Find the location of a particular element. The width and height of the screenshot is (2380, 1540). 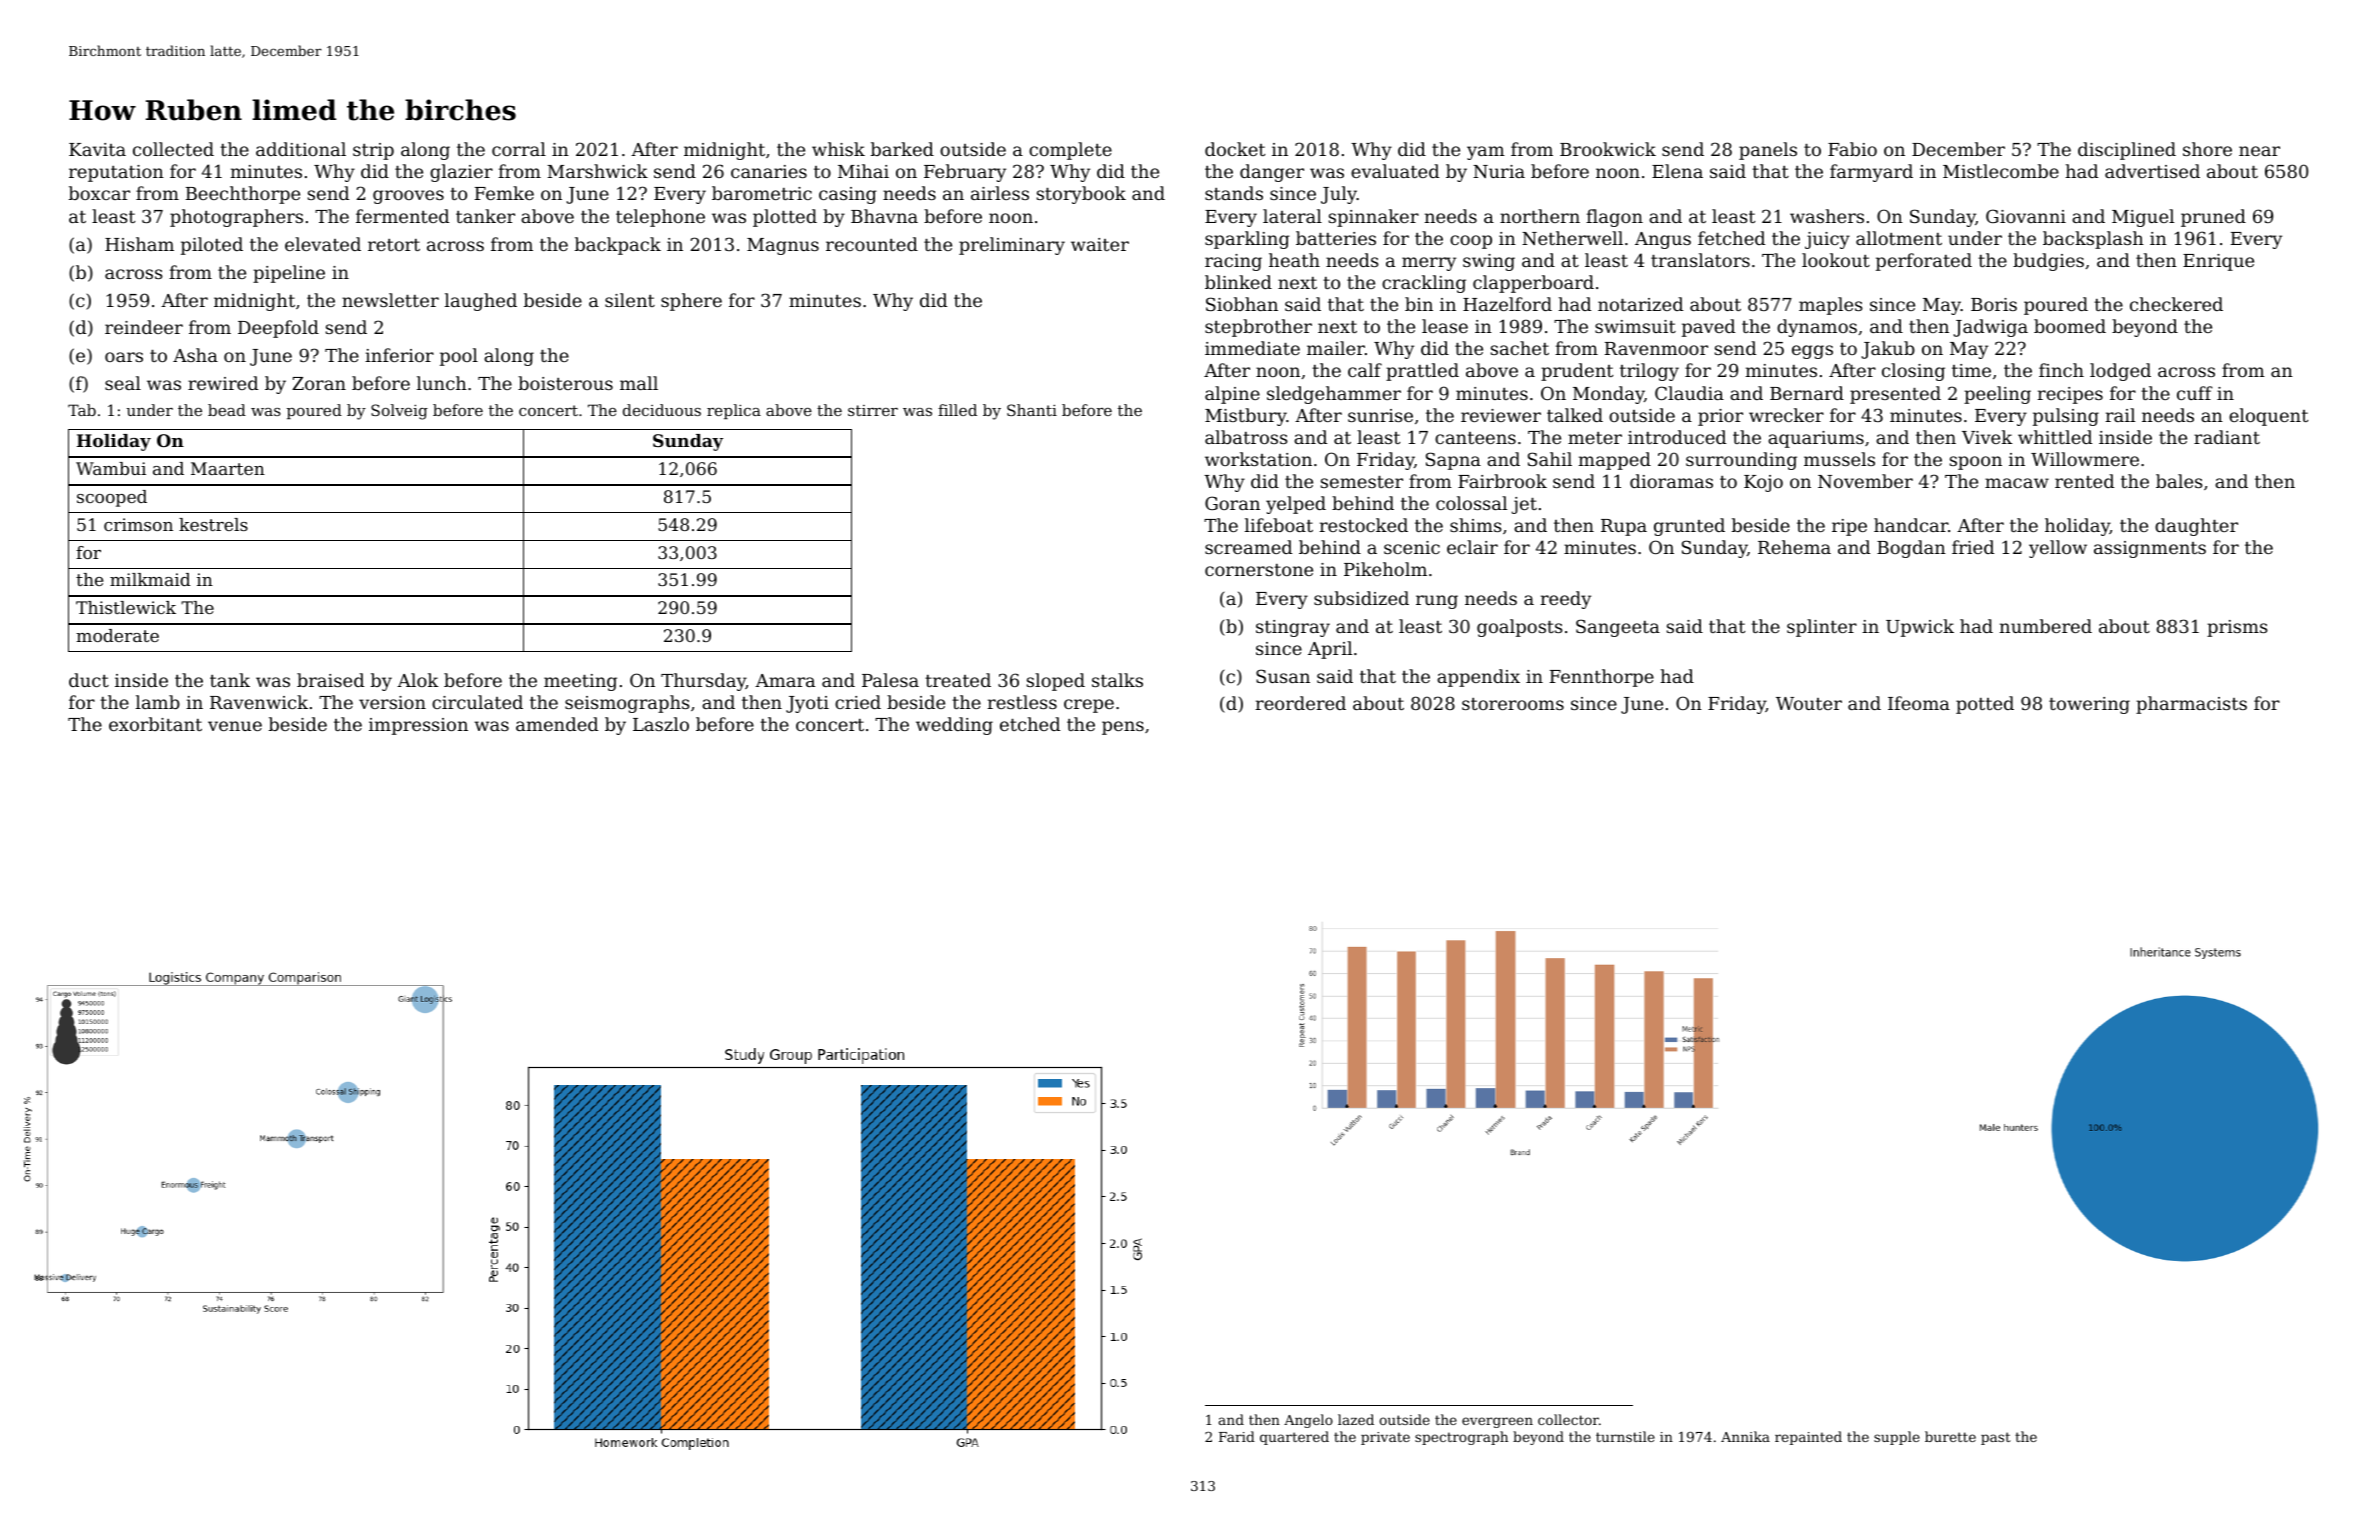

shore is located at coordinates (2207, 149).
